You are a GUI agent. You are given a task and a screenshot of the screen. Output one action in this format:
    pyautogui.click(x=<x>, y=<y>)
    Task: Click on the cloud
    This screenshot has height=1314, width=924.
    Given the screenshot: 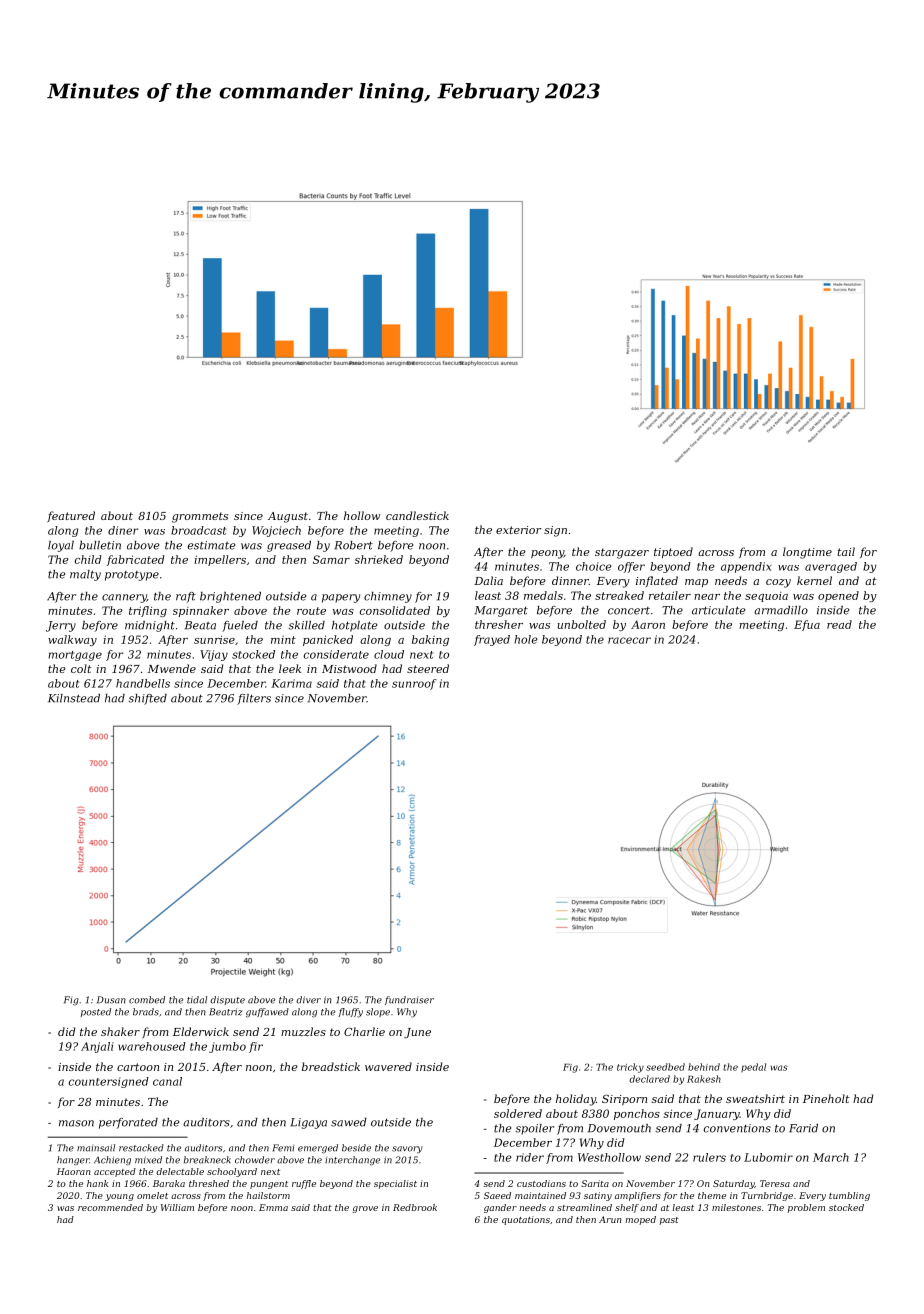 What is the action you would take?
    pyautogui.click(x=389, y=654)
